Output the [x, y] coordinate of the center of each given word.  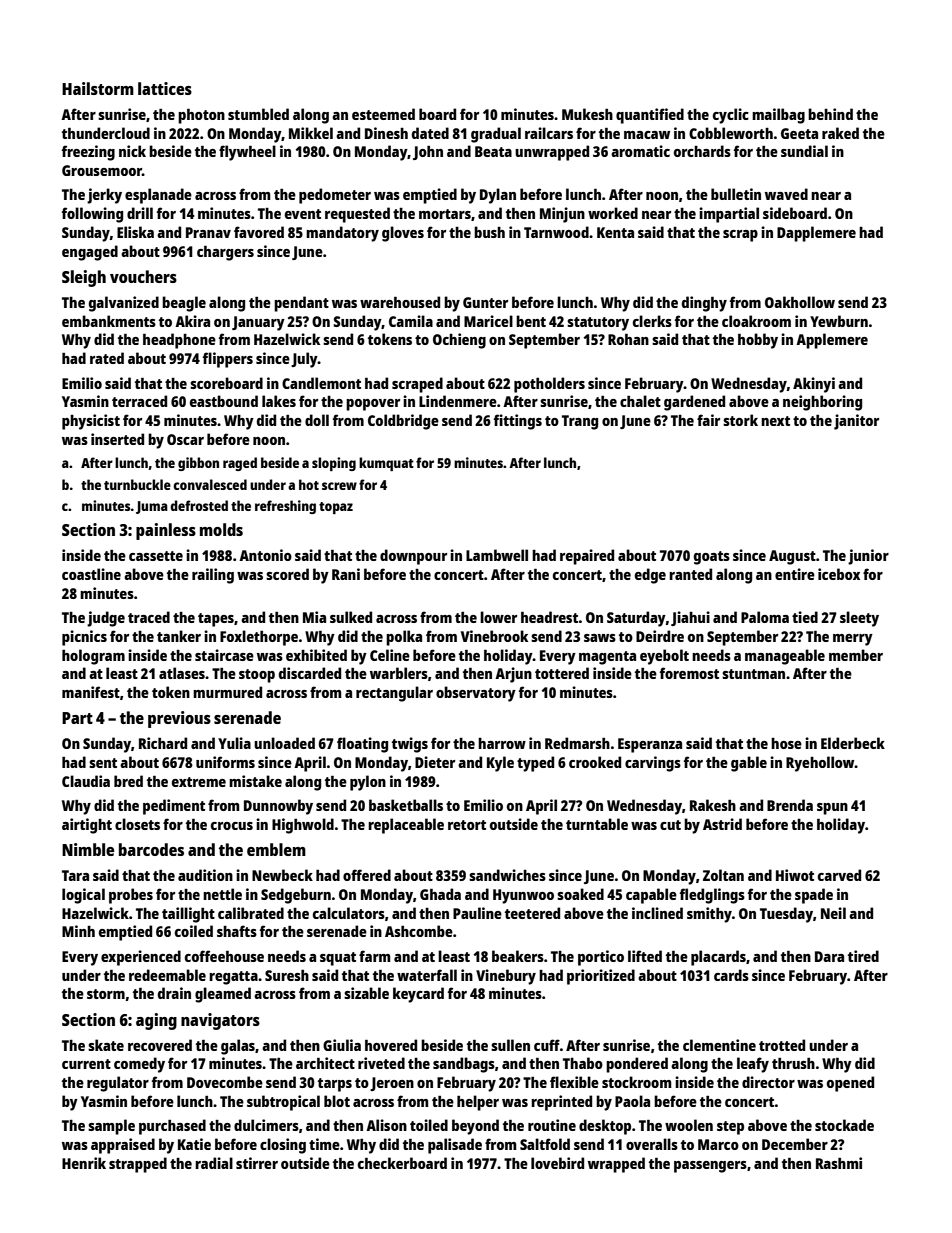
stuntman [753, 674]
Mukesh [587, 114]
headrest [550, 617]
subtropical [283, 1103]
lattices [165, 88]
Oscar [185, 439]
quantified [650, 116]
